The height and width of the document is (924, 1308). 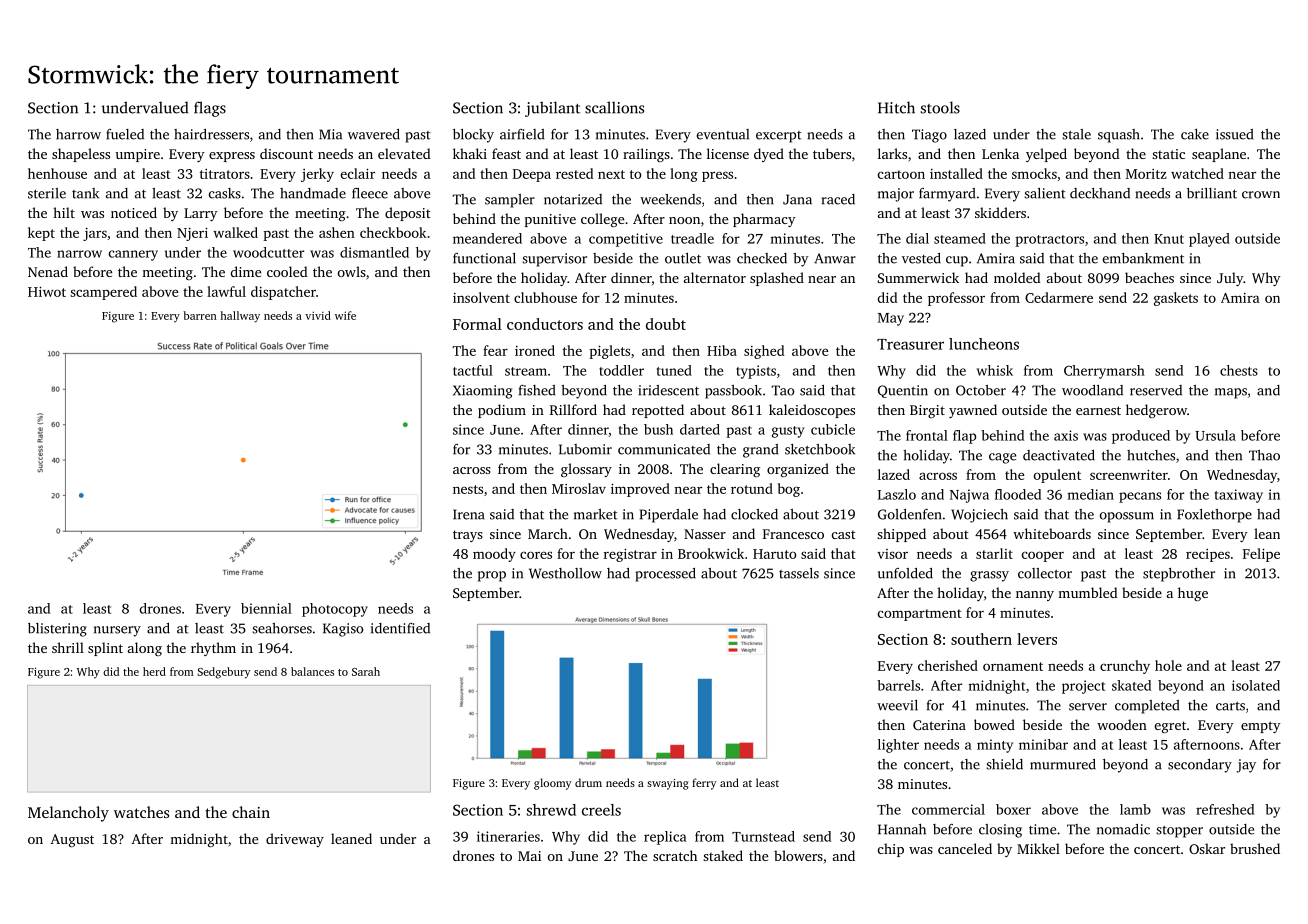 What do you see at coordinates (1225, 809) in the document?
I see `refreshed` at bounding box center [1225, 809].
